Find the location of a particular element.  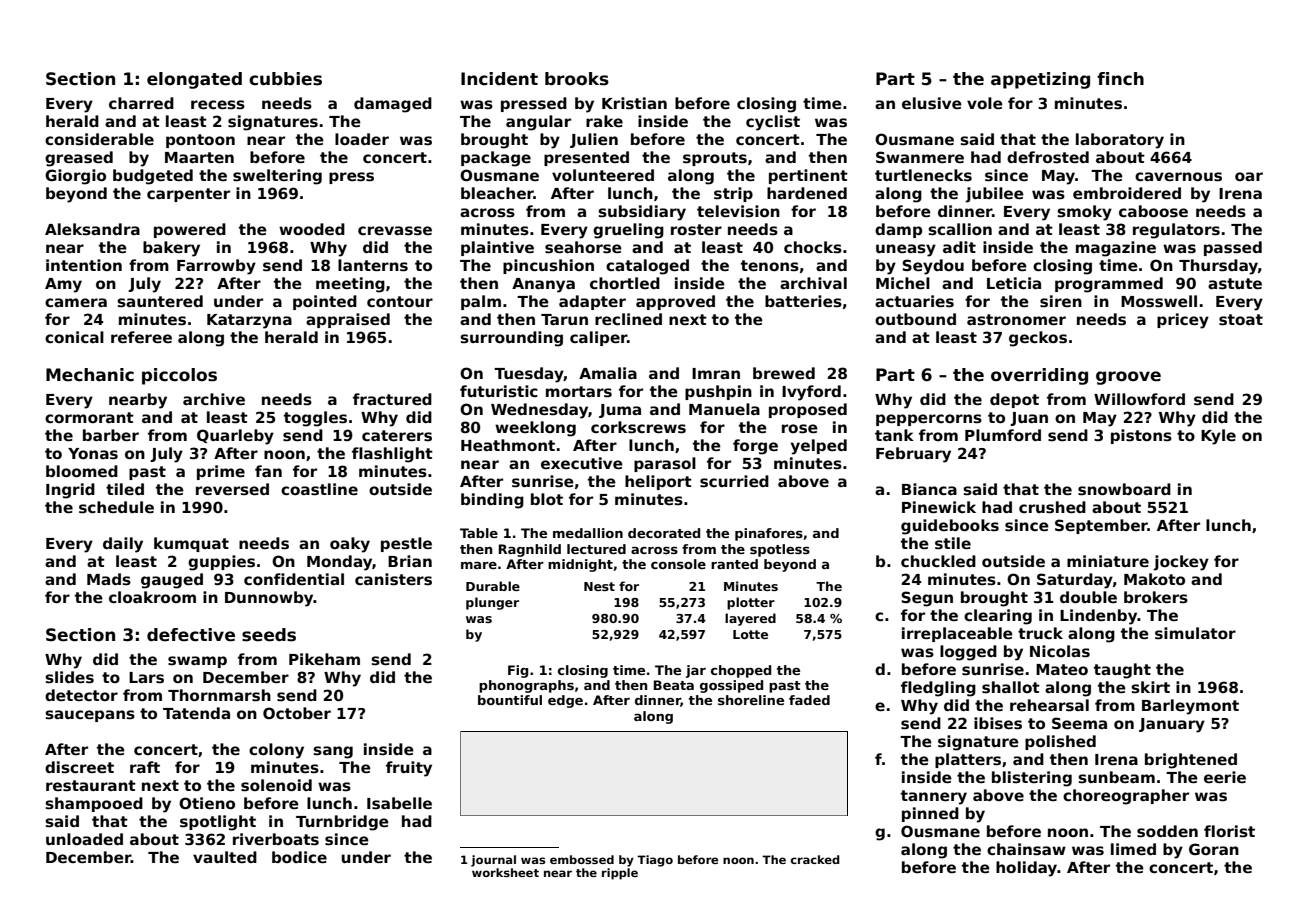

Tuesday is located at coordinates (529, 375).
